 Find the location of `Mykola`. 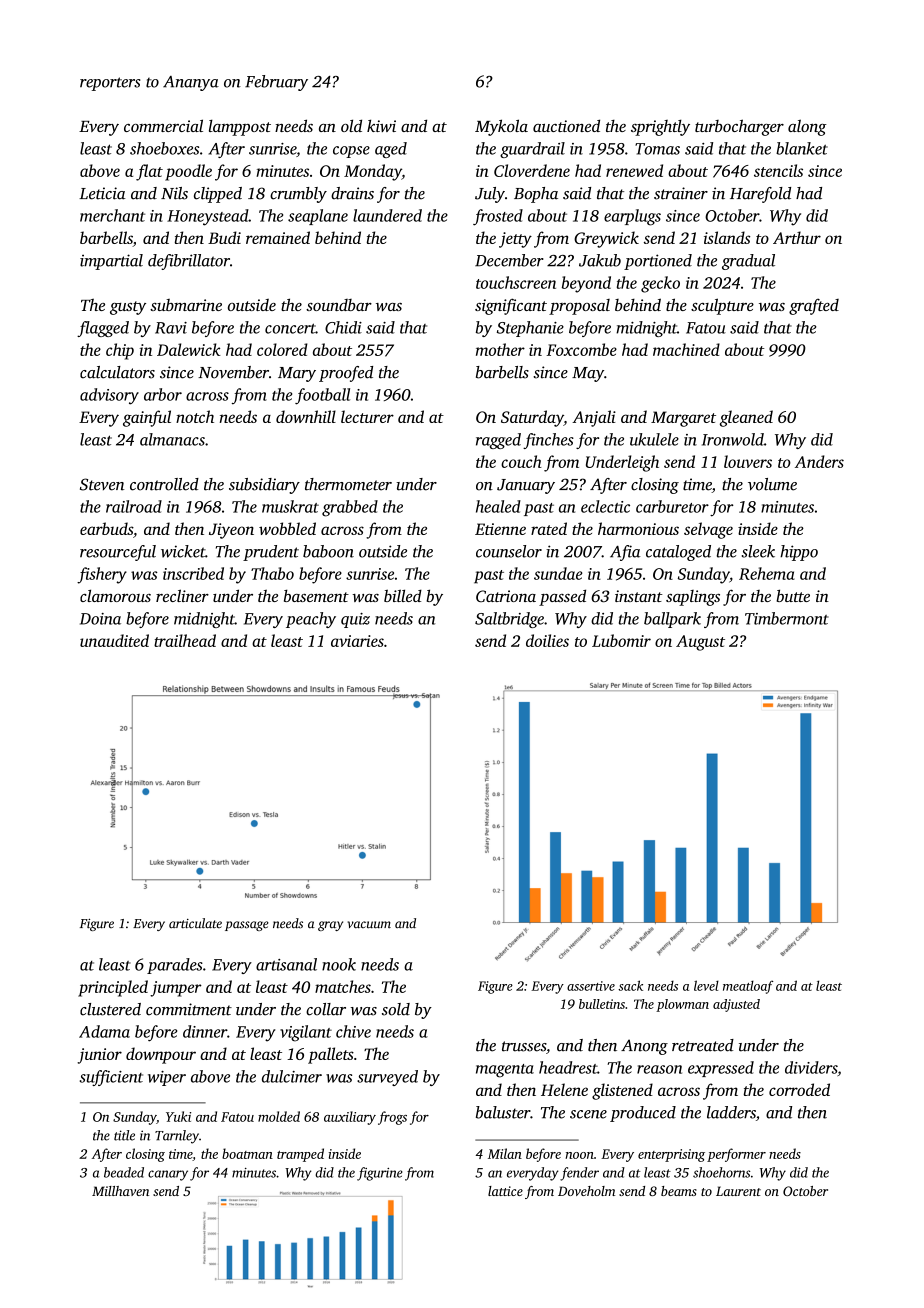

Mykola is located at coordinates (501, 127).
